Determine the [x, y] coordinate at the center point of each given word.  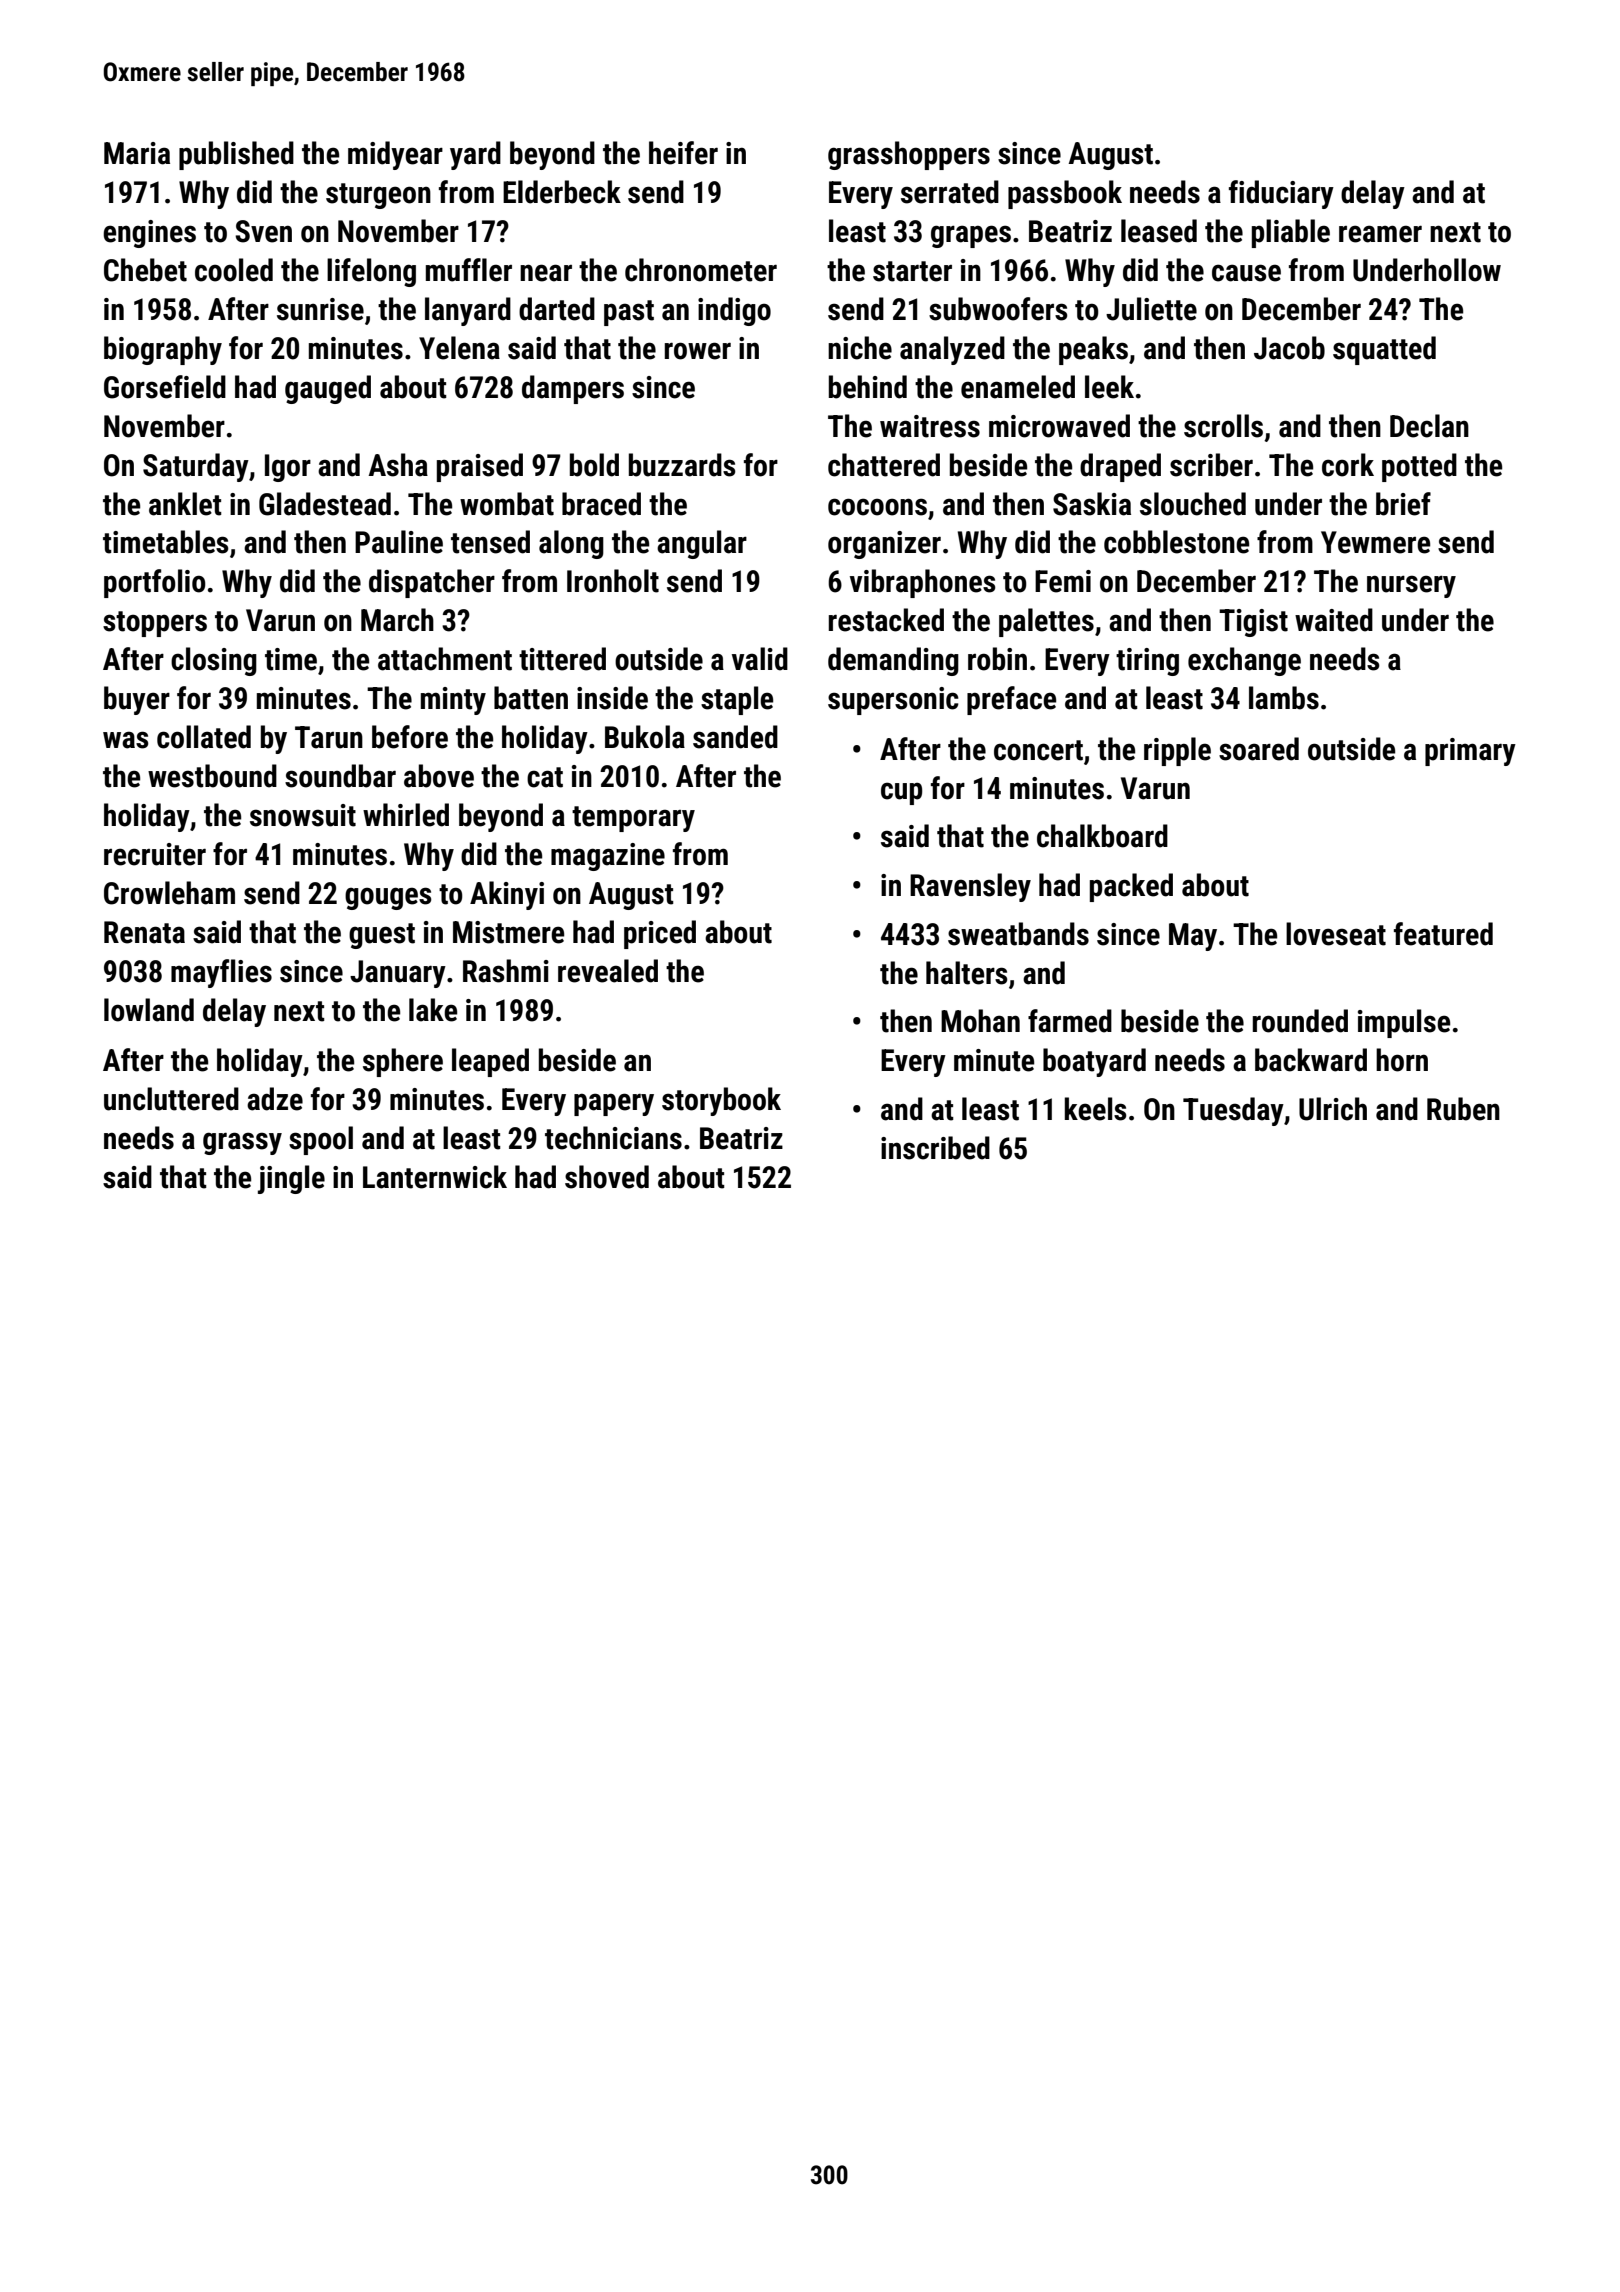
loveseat [1336, 934]
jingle [291, 1179]
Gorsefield [165, 387]
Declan [1429, 426]
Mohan [980, 1021]
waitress [930, 426]
